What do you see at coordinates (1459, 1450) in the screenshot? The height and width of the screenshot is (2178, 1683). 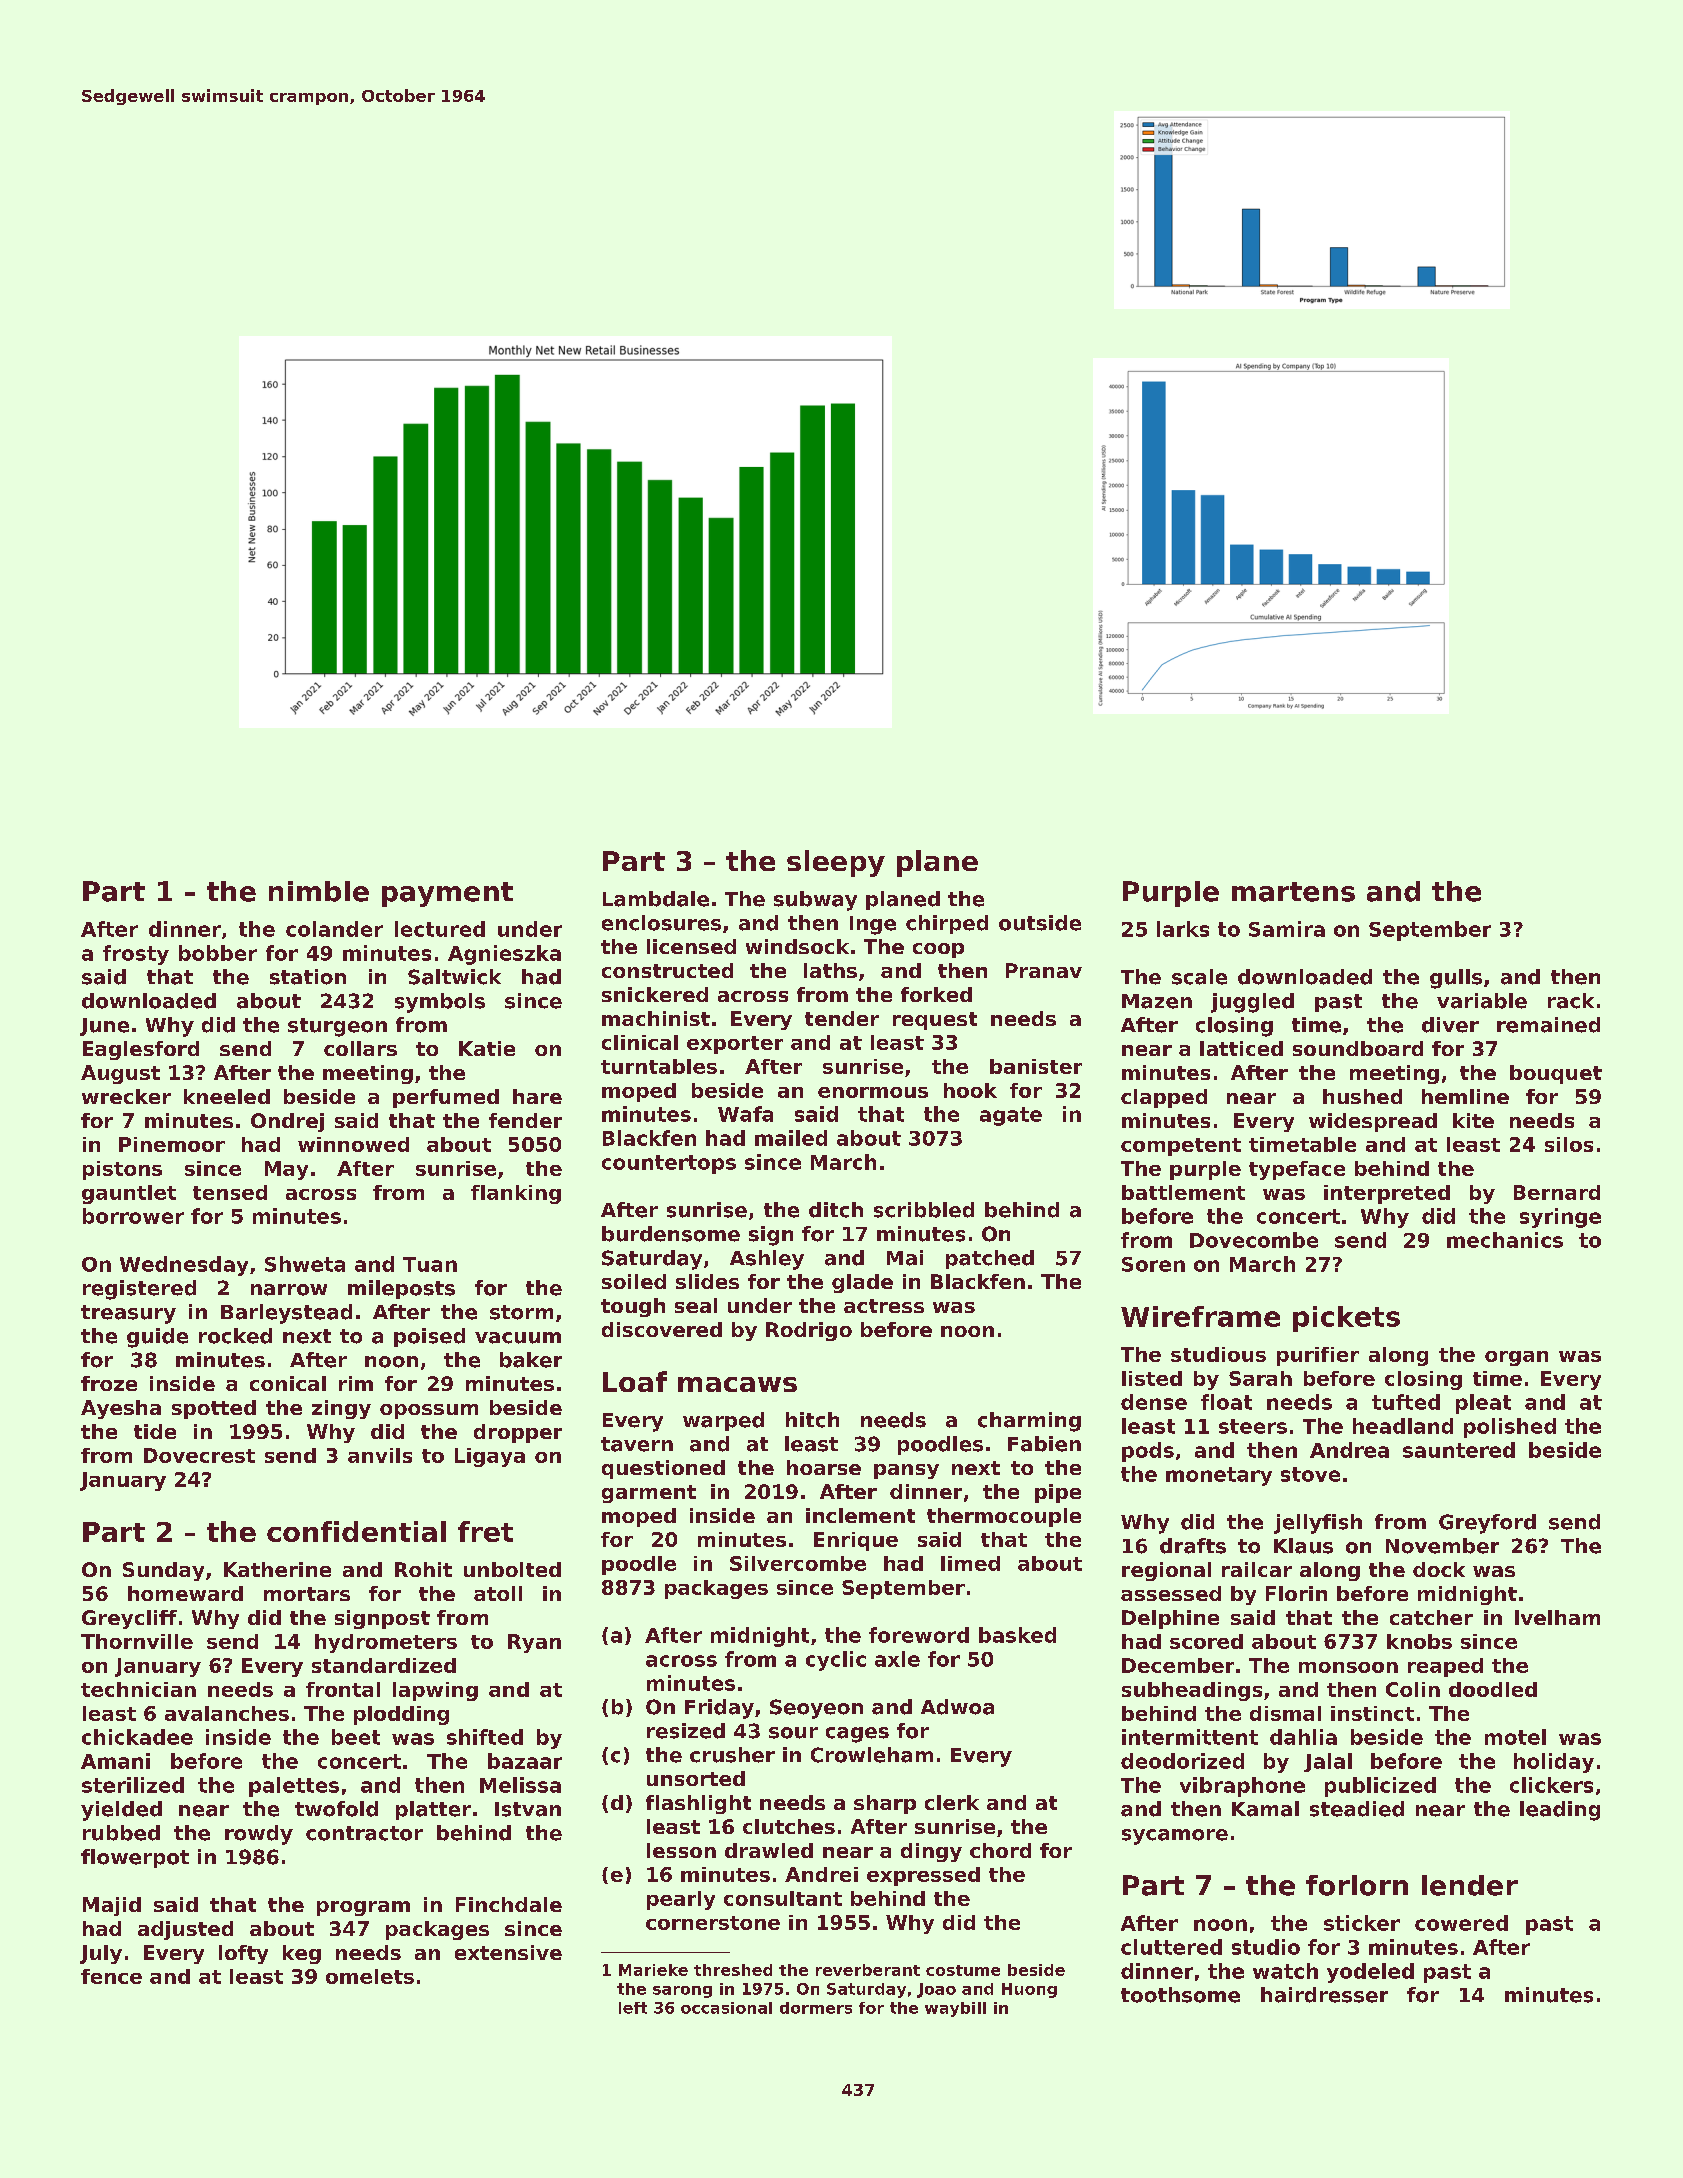 I see `sauntered` at bounding box center [1459, 1450].
